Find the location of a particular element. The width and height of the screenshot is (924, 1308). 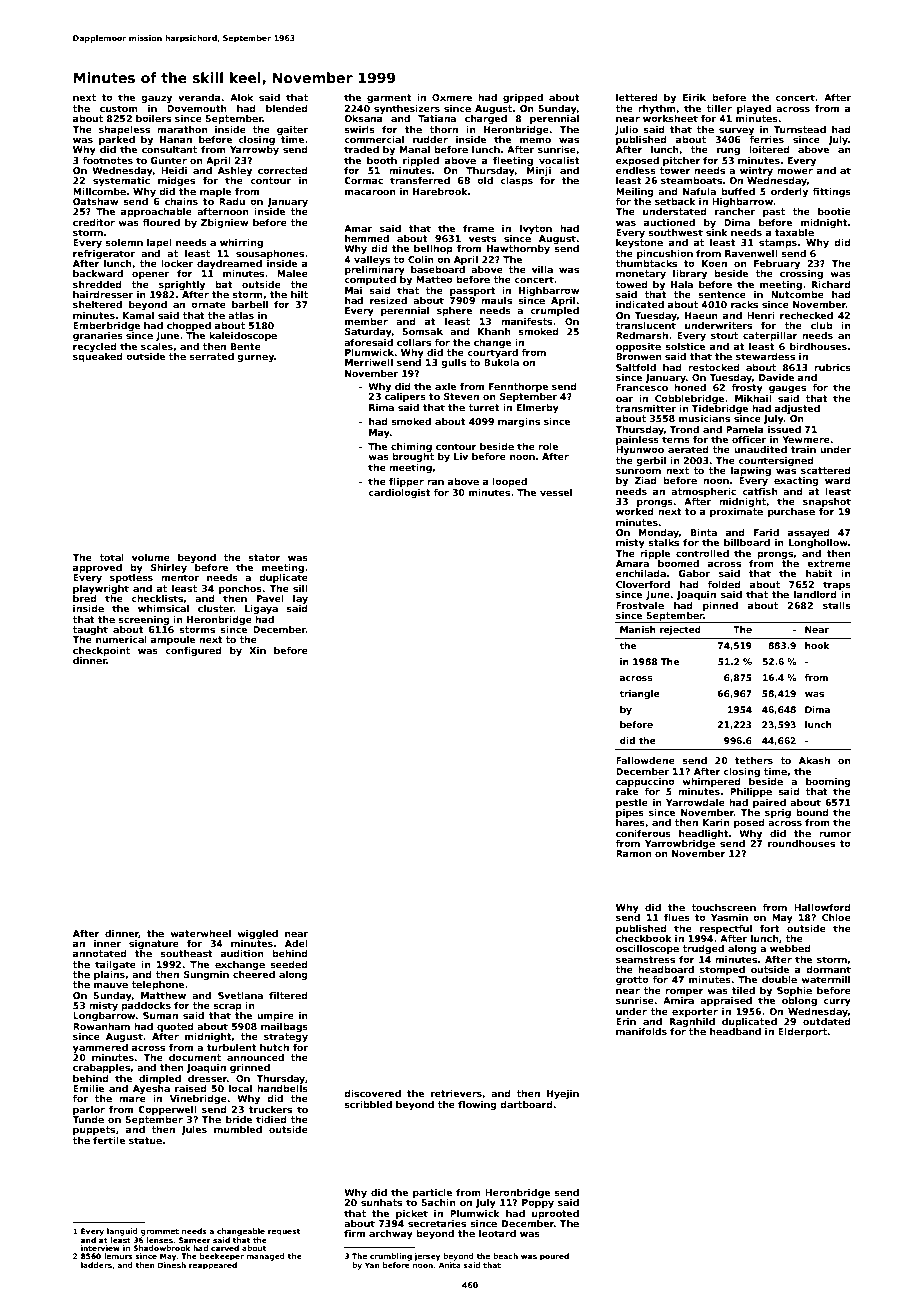

annotated is located at coordinates (100, 953).
